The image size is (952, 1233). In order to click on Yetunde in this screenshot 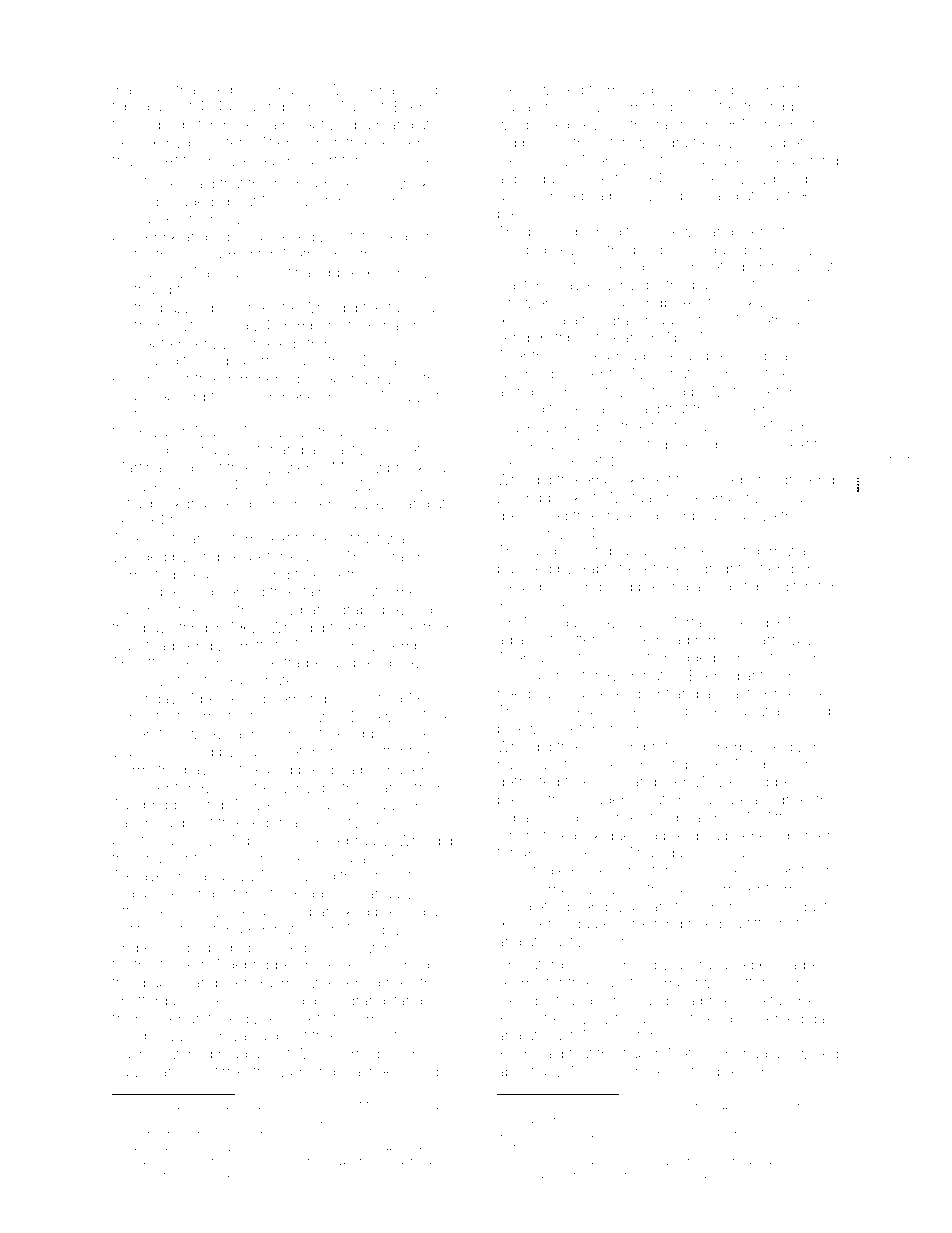, I will do `click(262, 1120)`.
